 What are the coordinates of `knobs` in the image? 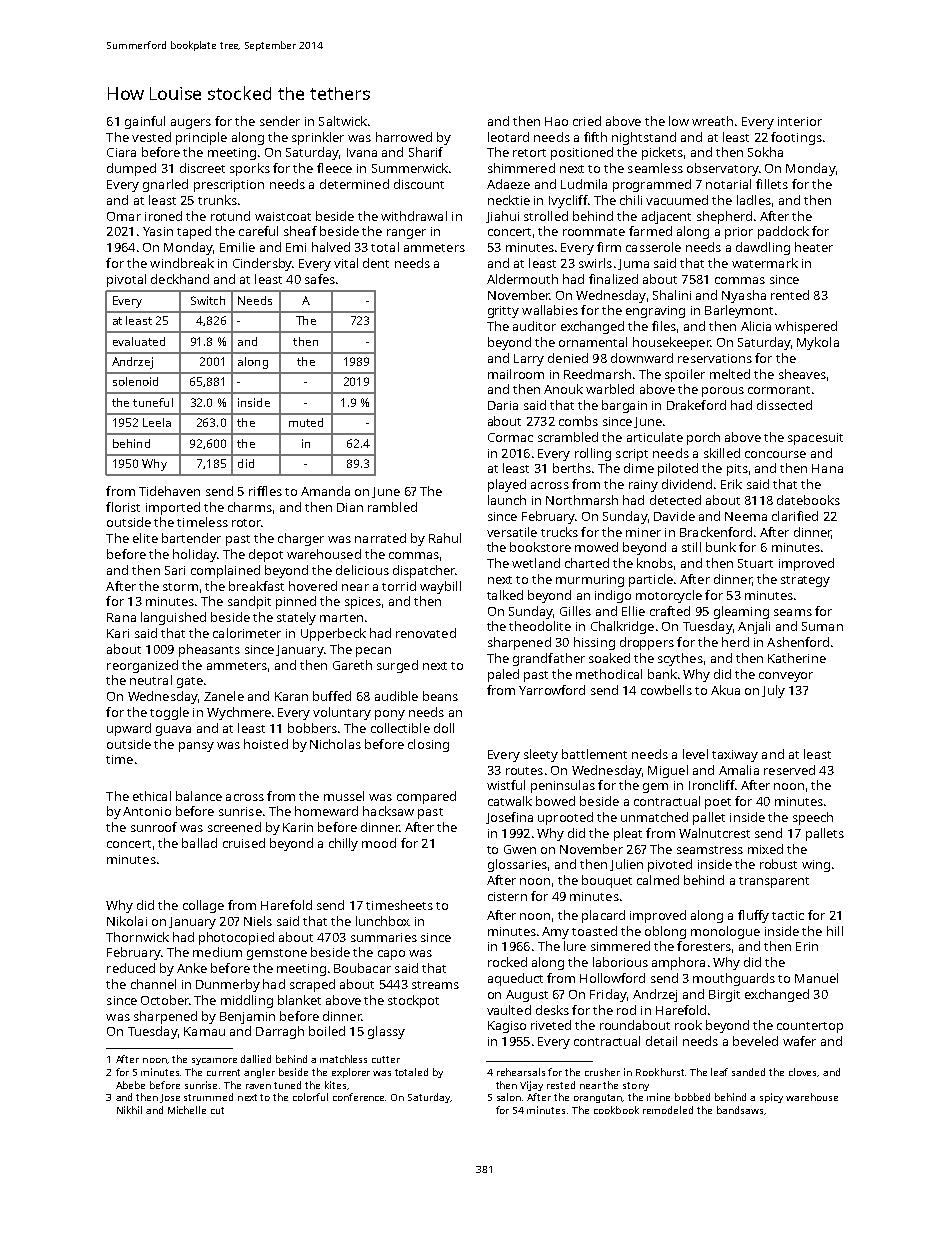 It's located at (655, 563).
